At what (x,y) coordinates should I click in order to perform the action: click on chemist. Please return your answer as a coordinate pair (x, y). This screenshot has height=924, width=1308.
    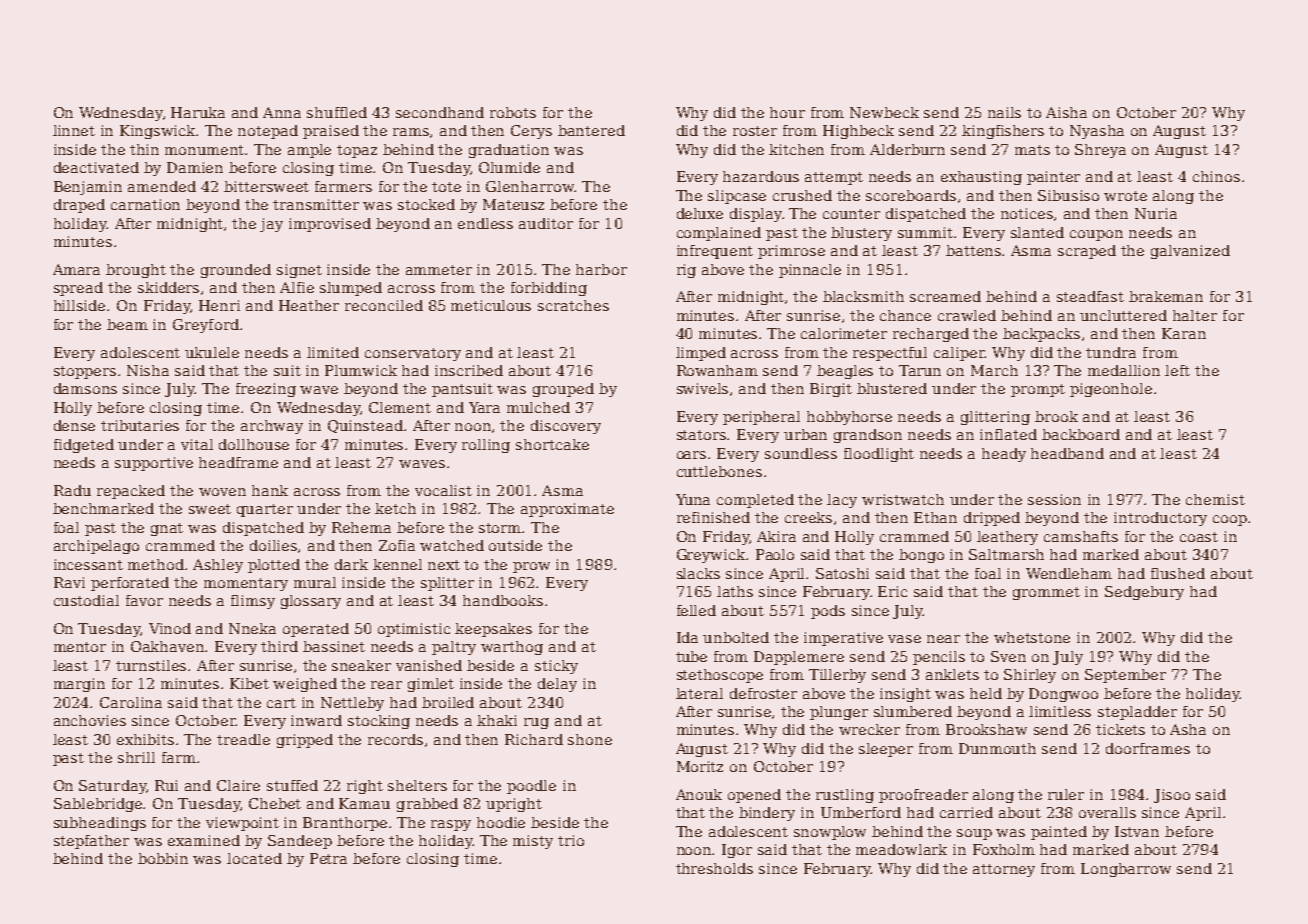
    Looking at the image, I should click on (1215, 499).
